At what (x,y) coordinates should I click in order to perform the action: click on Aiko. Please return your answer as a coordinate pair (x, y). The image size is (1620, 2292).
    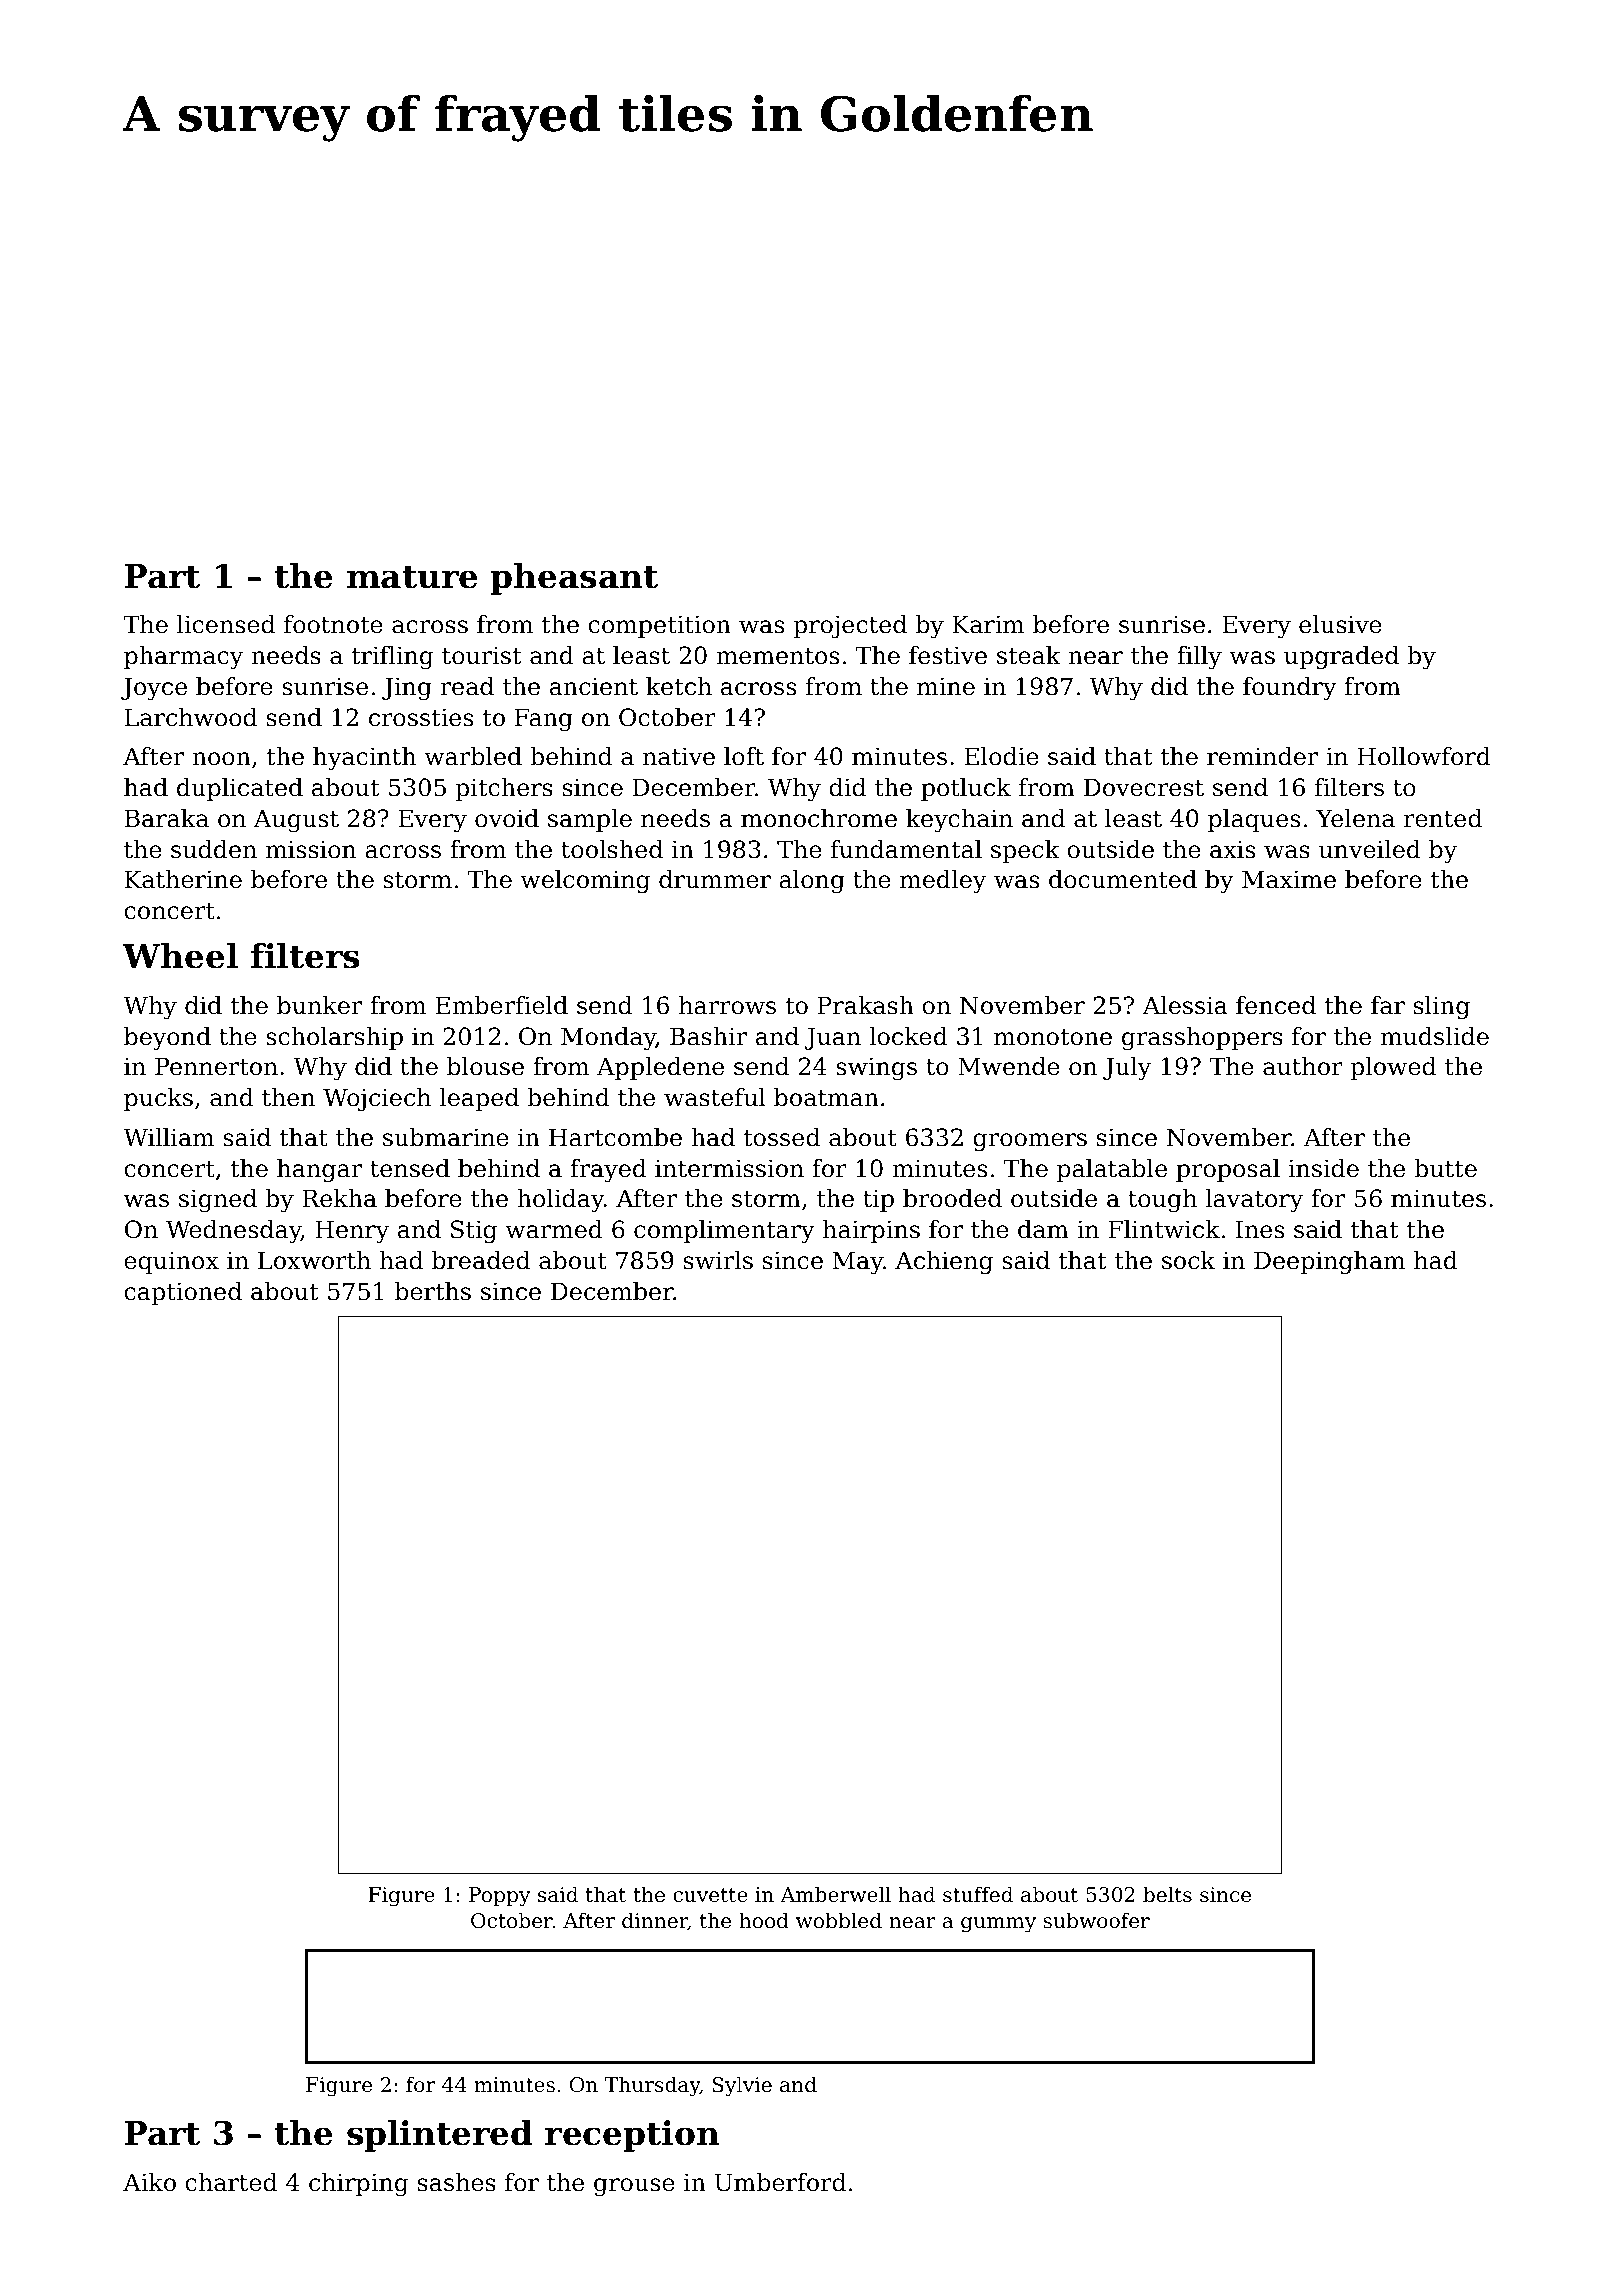
    Looking at the image, I should click on (149, 2182).
